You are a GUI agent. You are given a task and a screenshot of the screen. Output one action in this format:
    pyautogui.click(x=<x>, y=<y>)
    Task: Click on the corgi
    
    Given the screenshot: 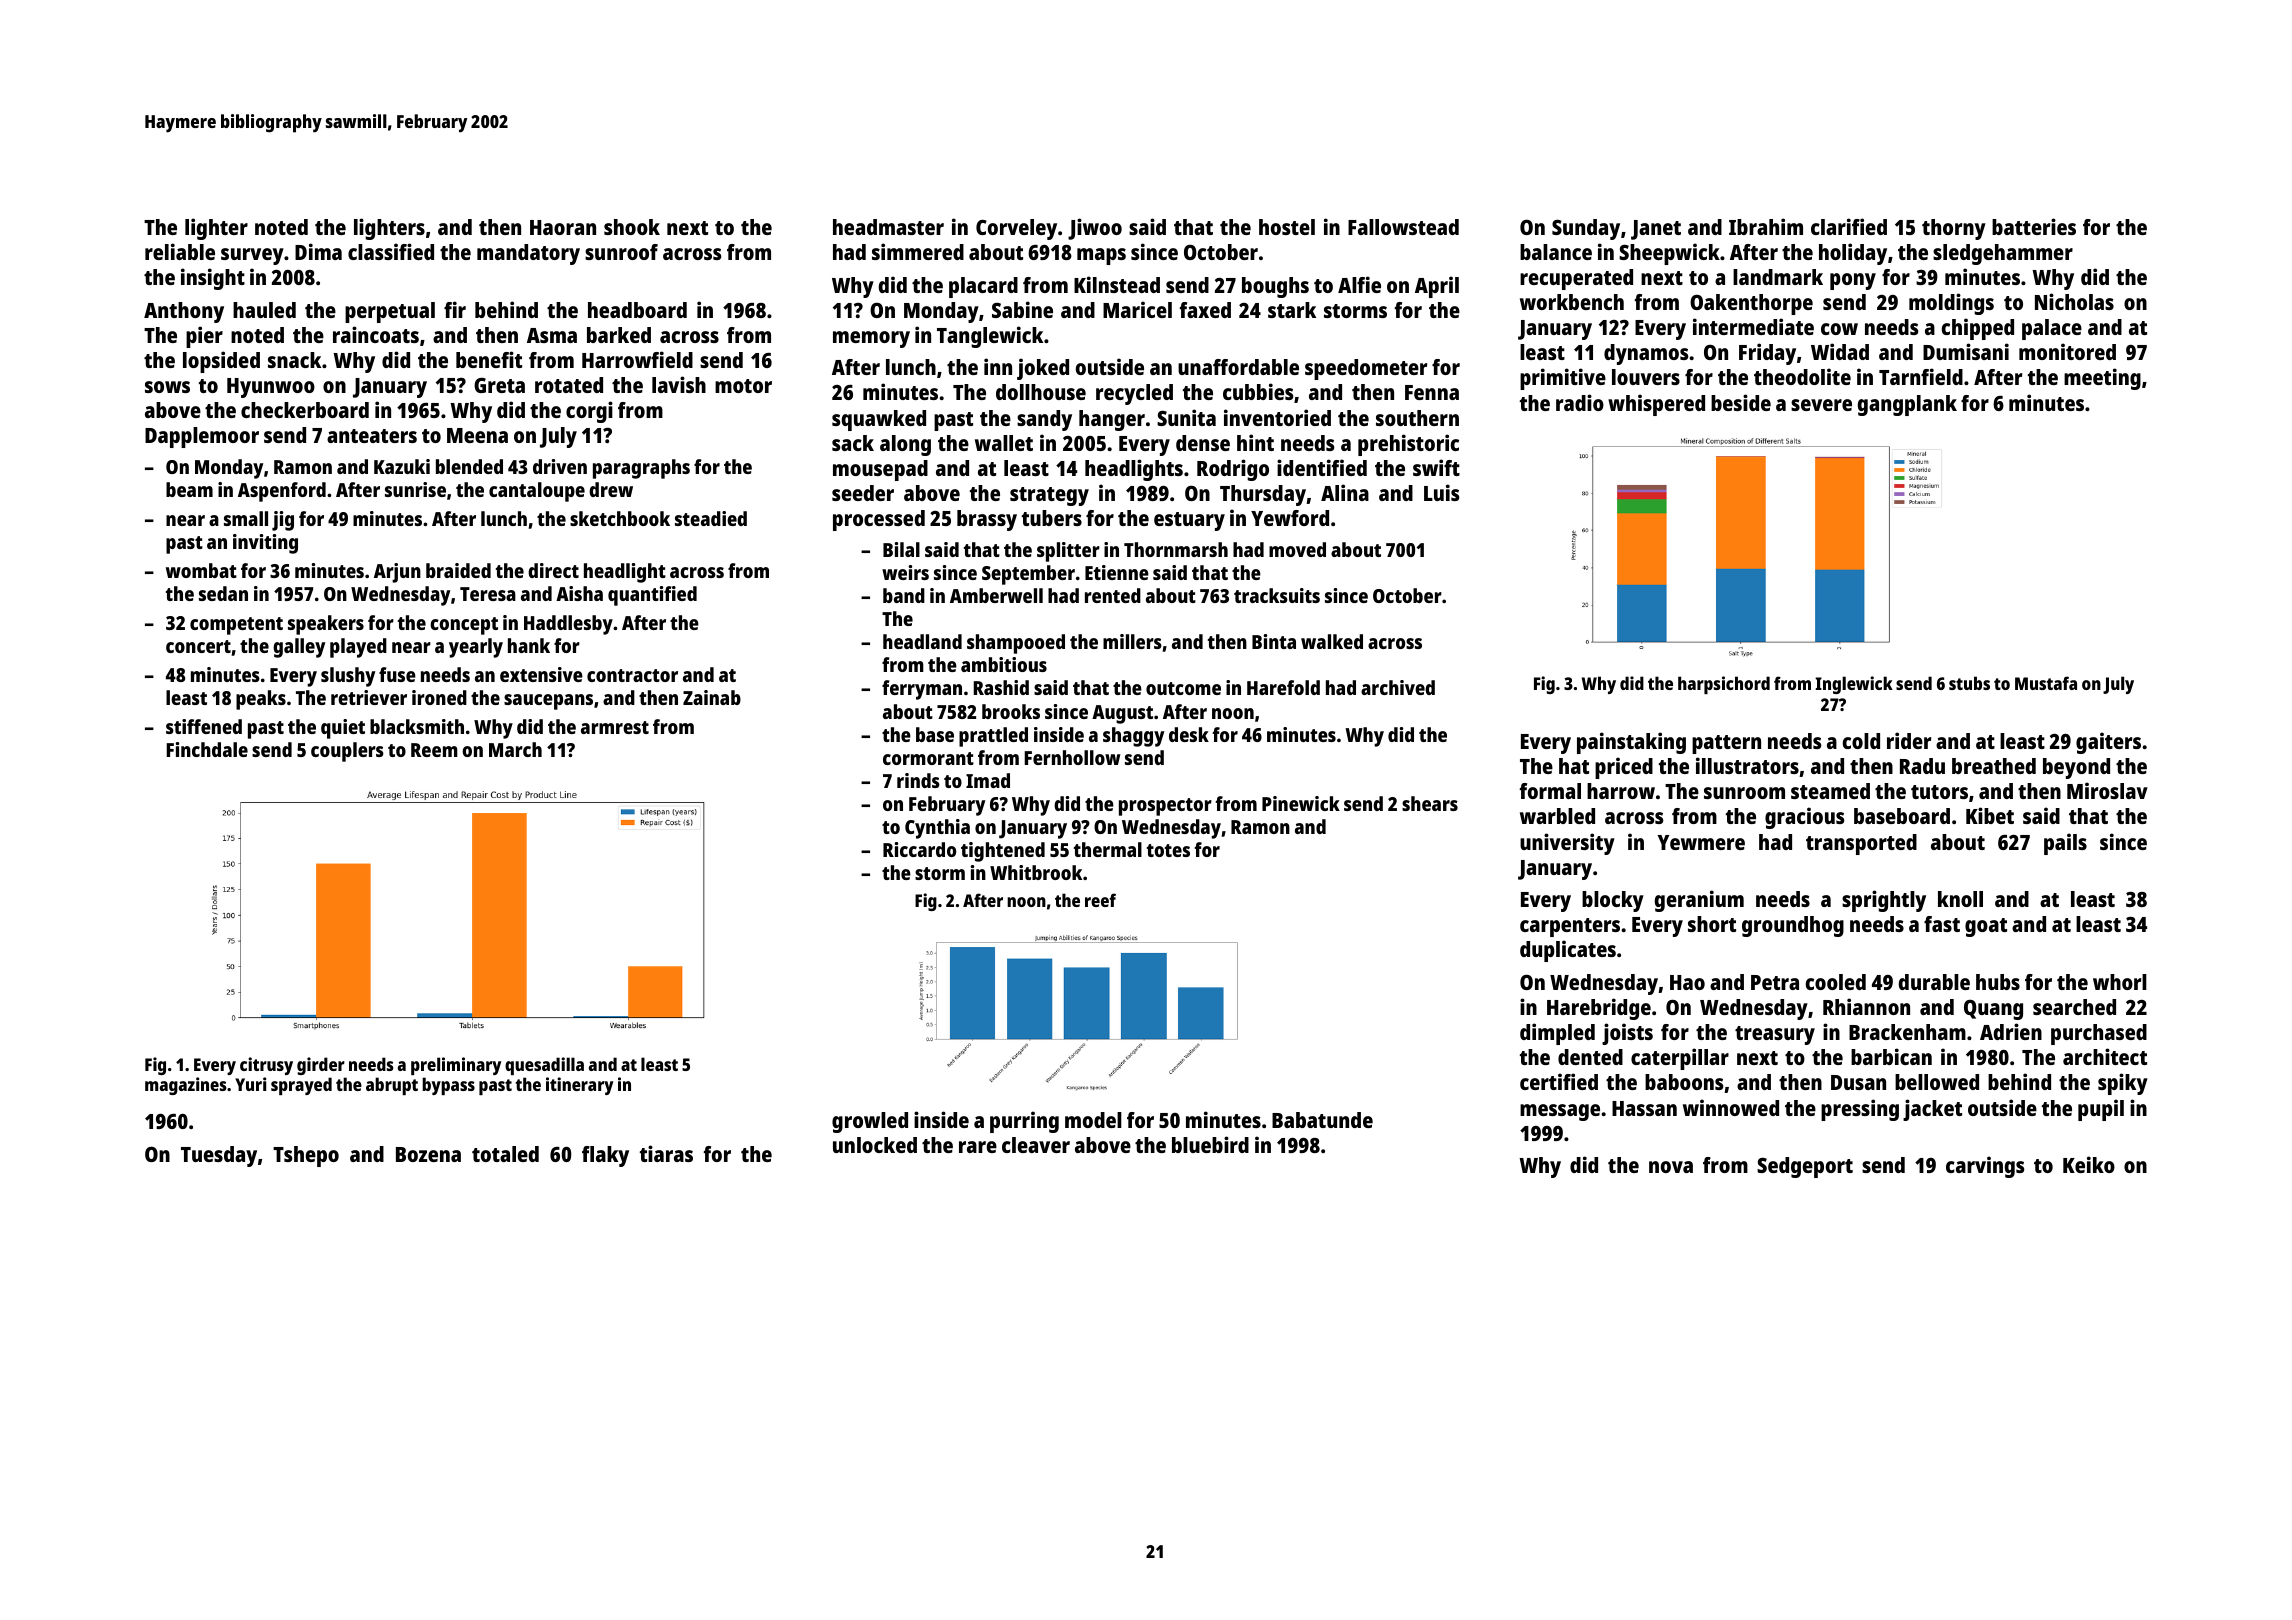 What is the action you would take?
    pyautogui.click(x=589, y=412)
